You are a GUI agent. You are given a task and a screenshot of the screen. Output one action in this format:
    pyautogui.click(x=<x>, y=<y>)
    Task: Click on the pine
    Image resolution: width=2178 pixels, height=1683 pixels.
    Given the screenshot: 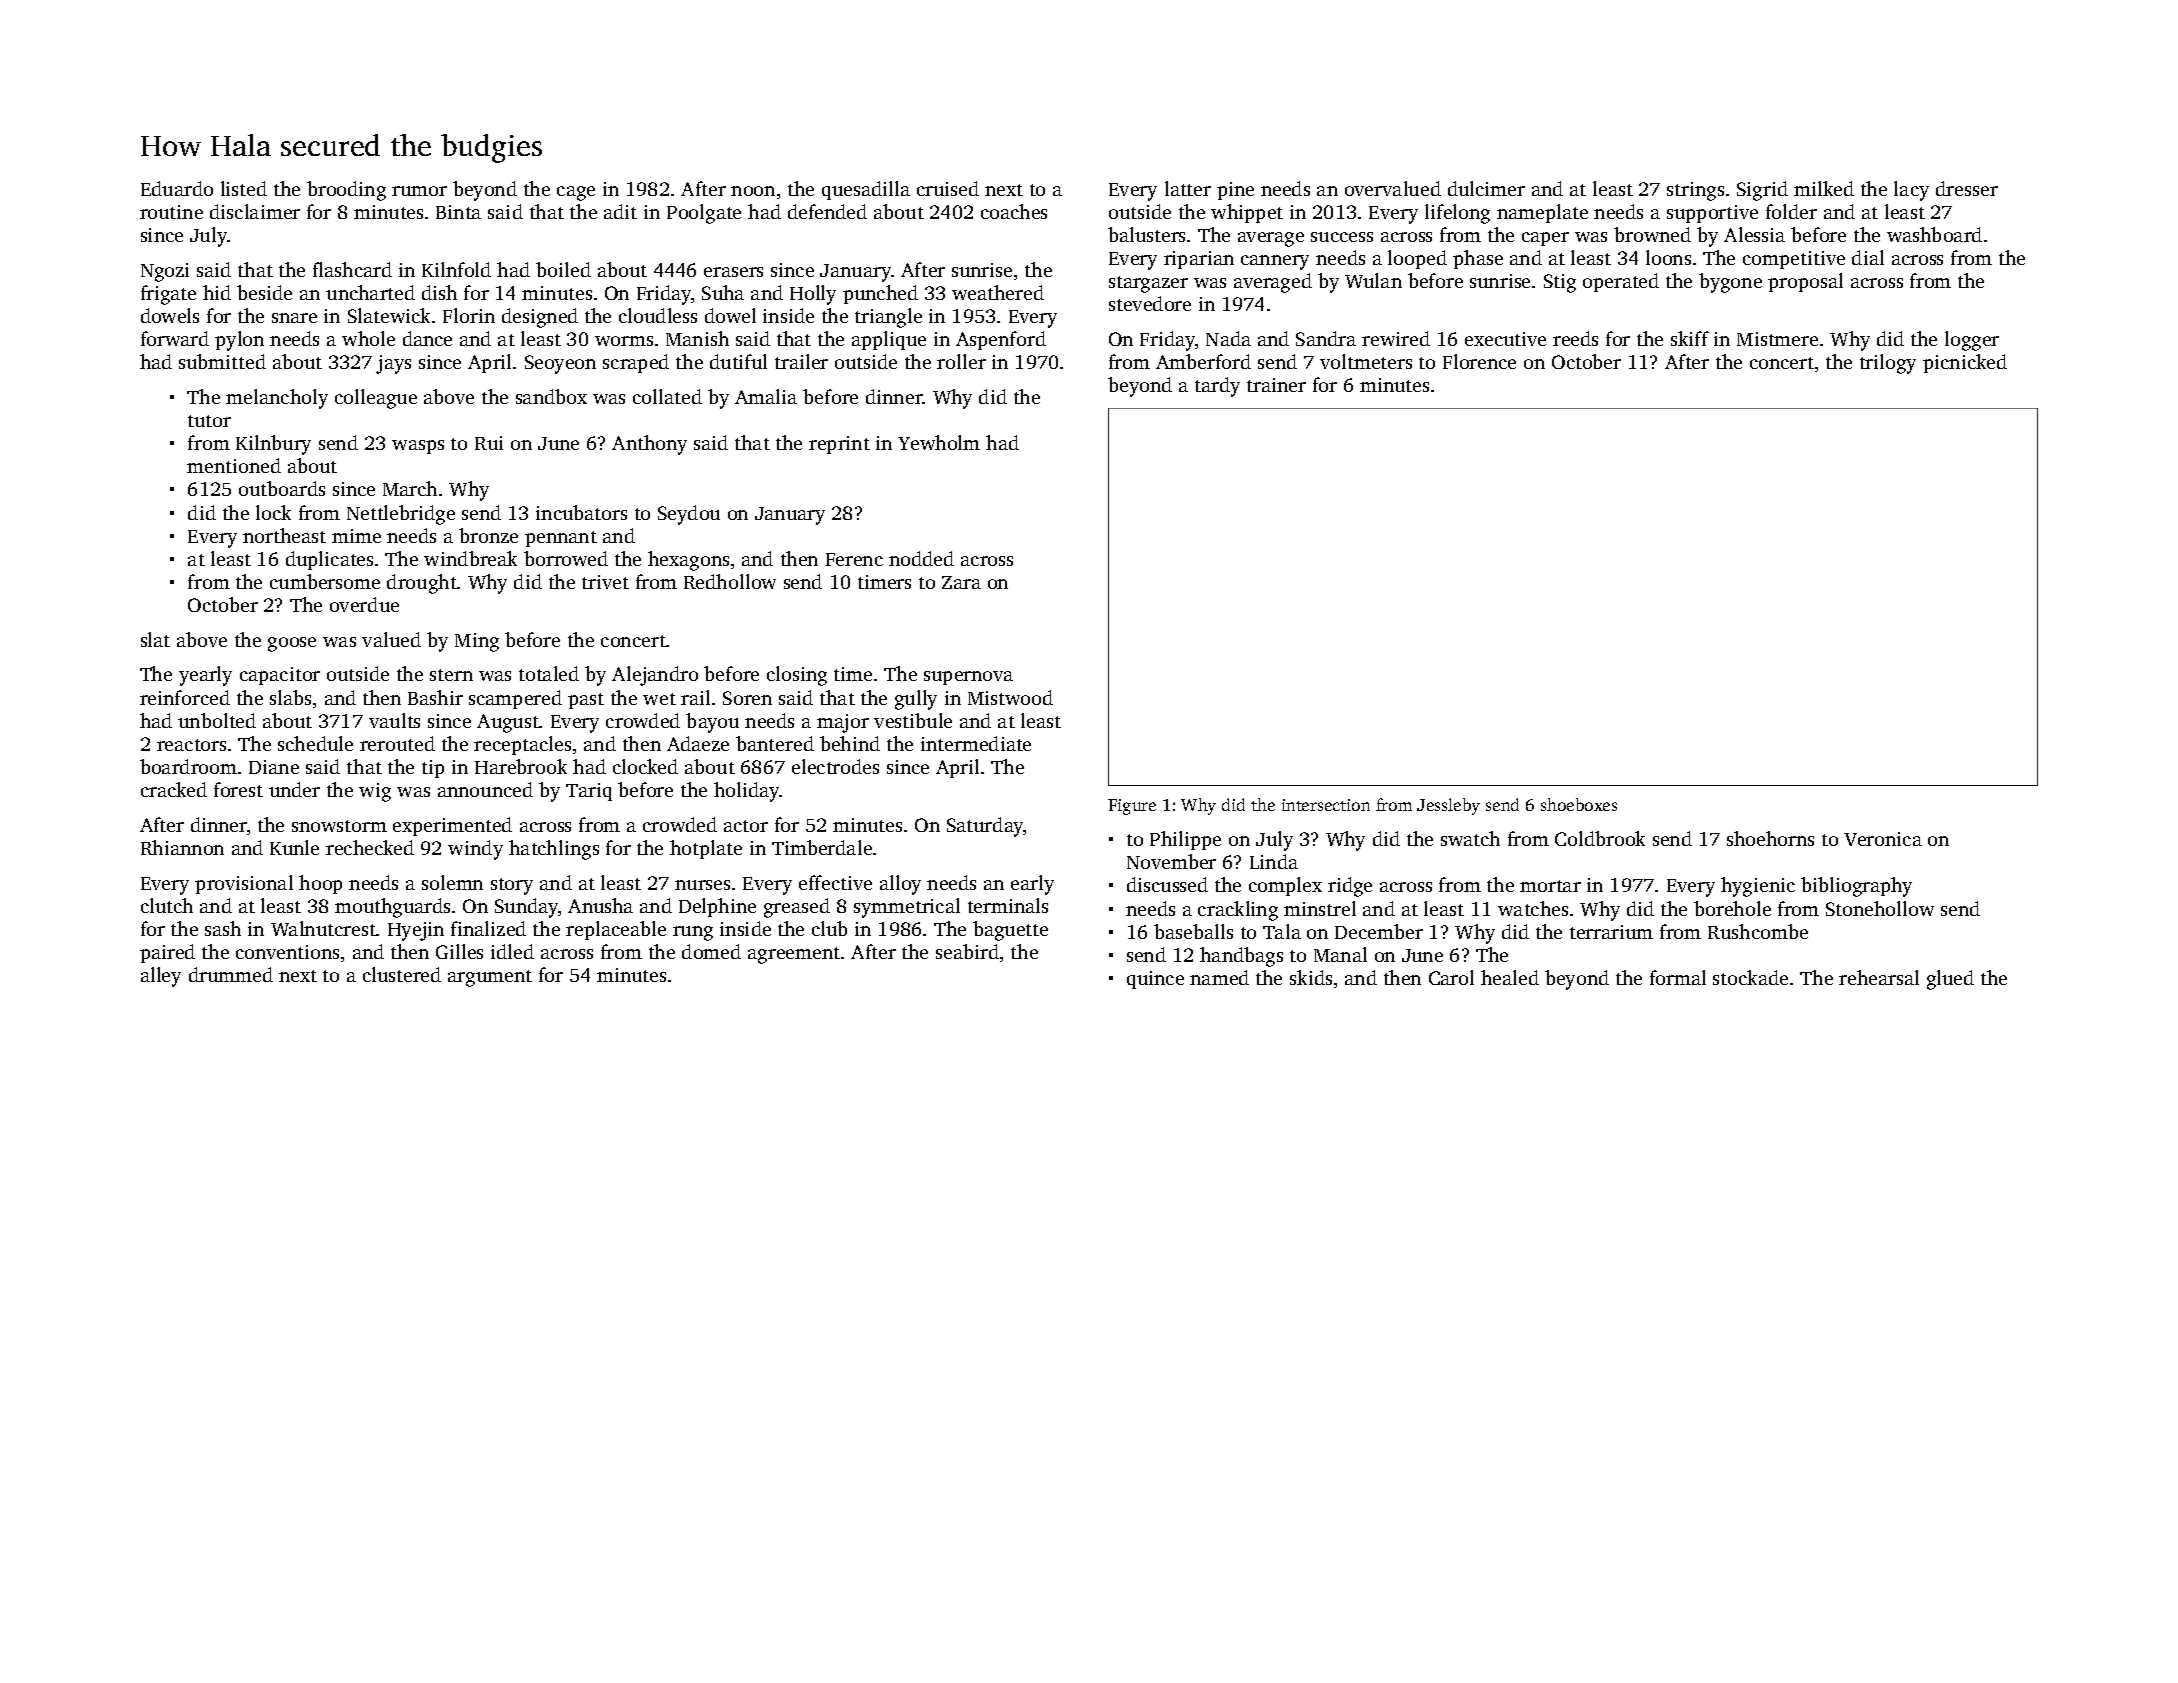 What is the action you would take?
    pyautogui.click(x=1235, y=191)
